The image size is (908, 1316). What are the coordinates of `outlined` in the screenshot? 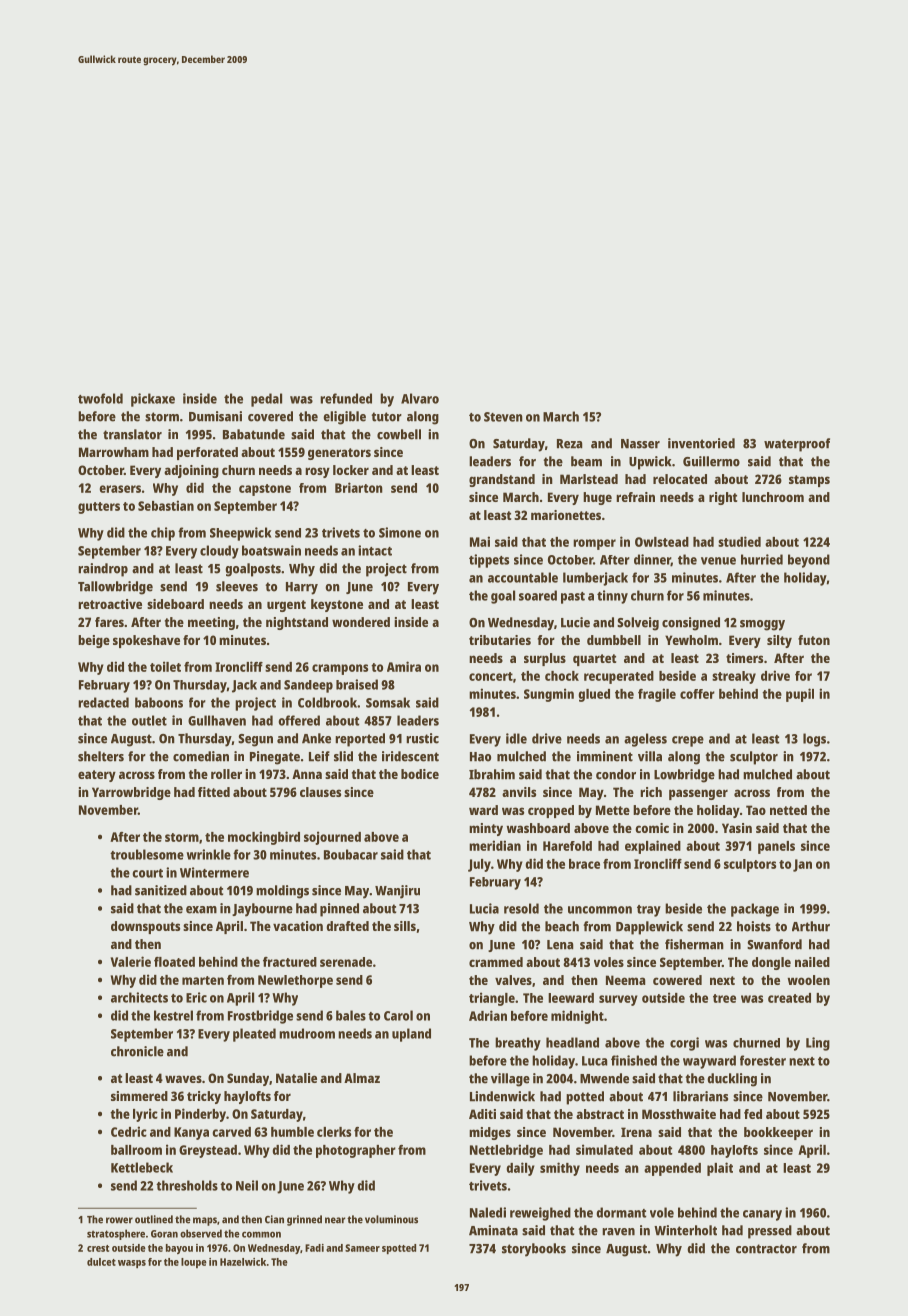 It's located at (154, 1219).
